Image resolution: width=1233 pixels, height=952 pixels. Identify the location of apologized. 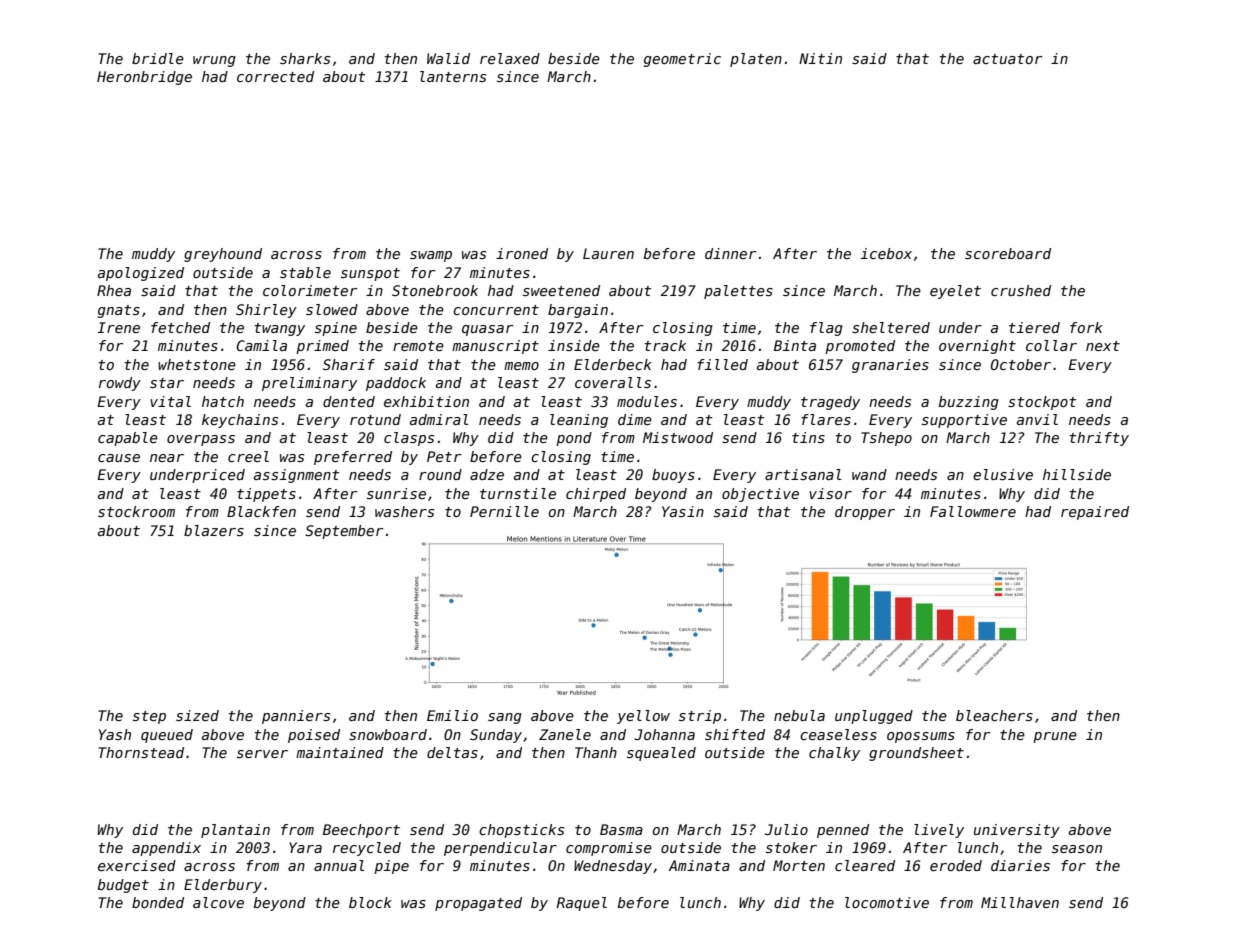
(141, 274).
